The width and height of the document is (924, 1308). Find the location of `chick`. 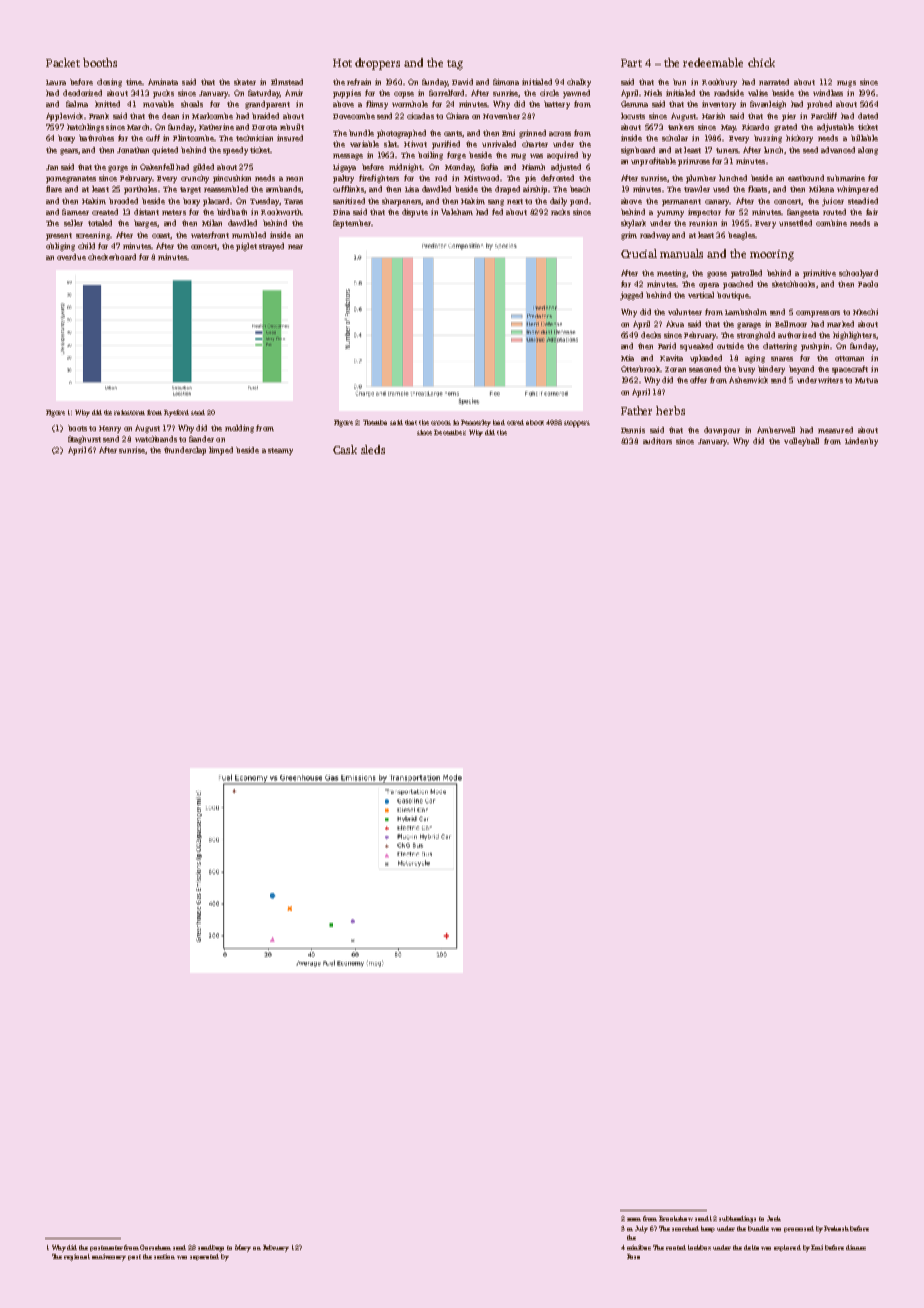

chick is located at coordinates (761, 62).
